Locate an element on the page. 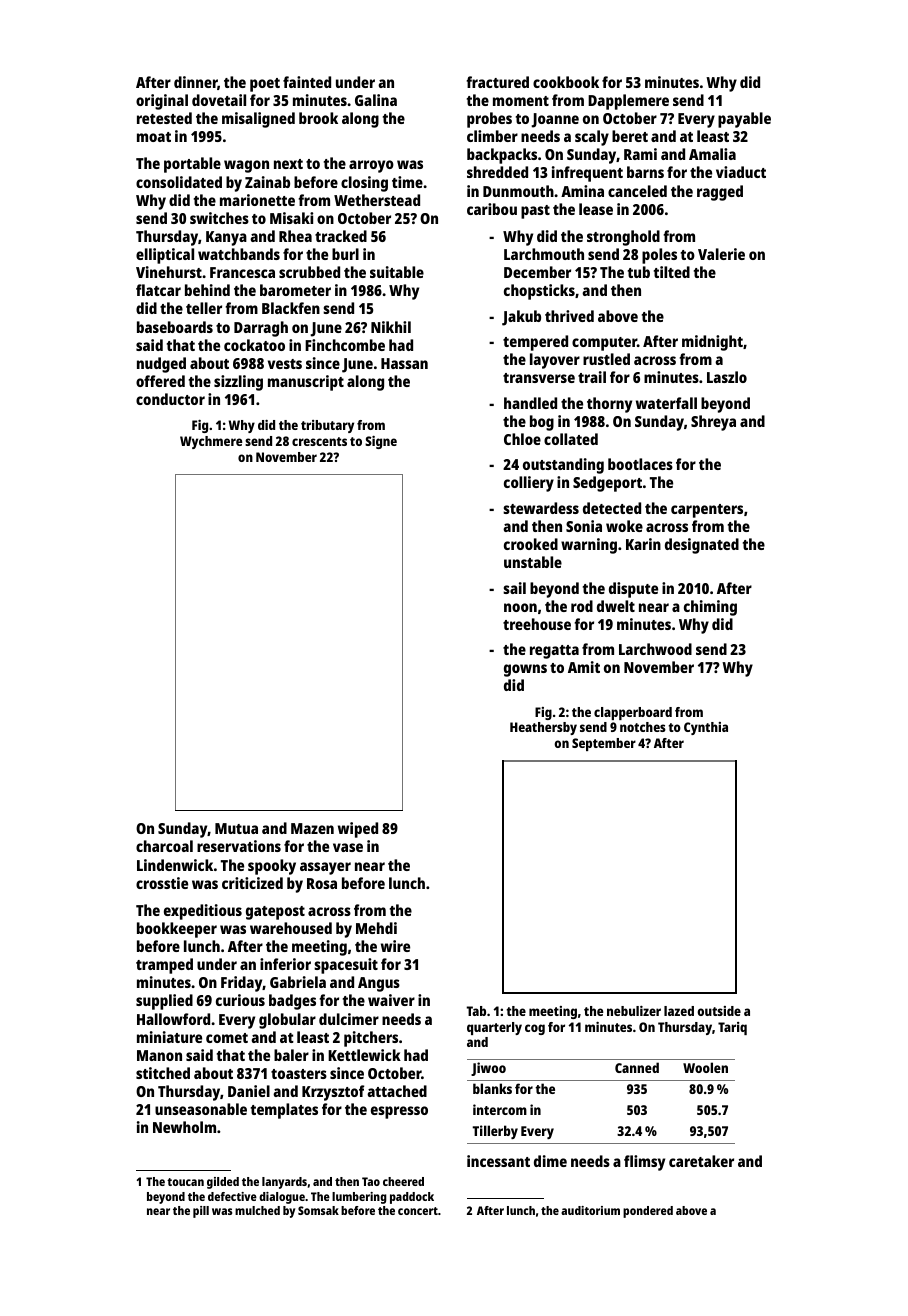  auditorium is located at coordinates (590, 1210).
